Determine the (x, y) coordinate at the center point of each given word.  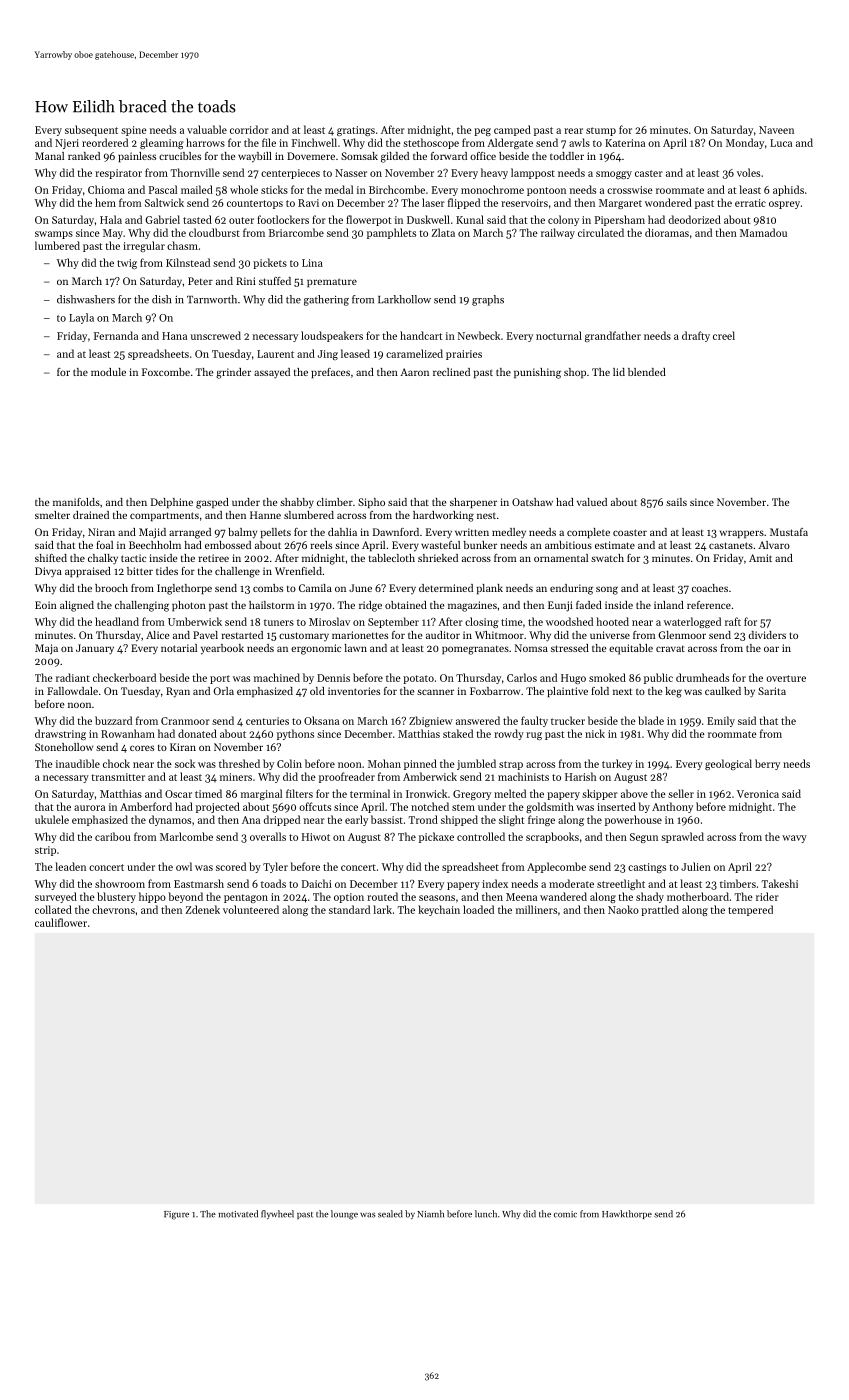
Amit (760, 558)
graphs (488, 300)
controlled (481, 836)
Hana (174, 336)
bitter (140, 571)
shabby (297, 503)
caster (649, 173)
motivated (238, 1214)
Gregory (472, 795)
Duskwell (428, 219)
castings (647, 868)
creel (724, 335)
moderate (571, 883)
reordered (105, 142)
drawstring (60, 734)
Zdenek (203, 909)
